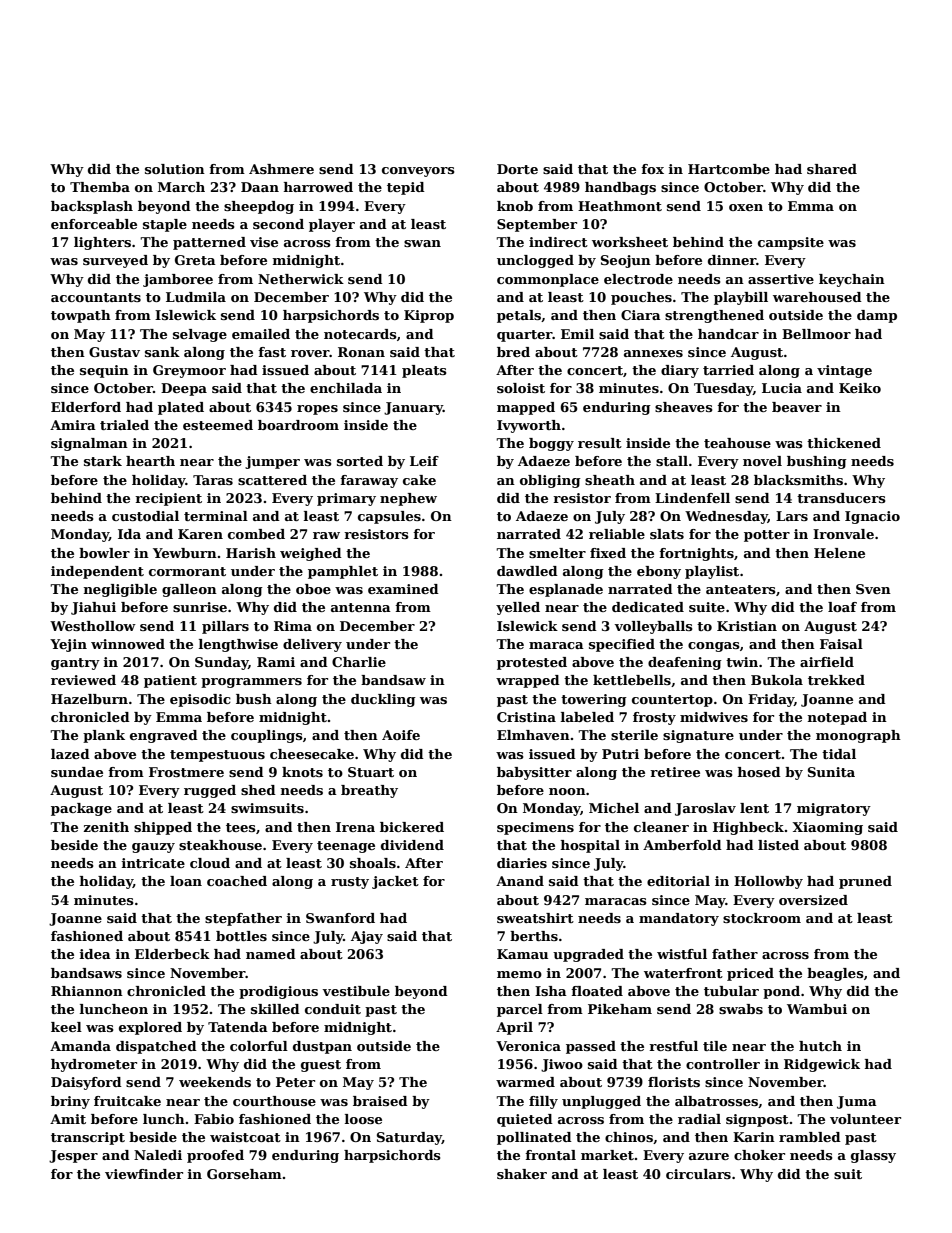 The width and height of the screenshot is (952, 1233). Describe the element at coordinates (705, 809) in the screenshot. I see `Jaroslav` at that location.
